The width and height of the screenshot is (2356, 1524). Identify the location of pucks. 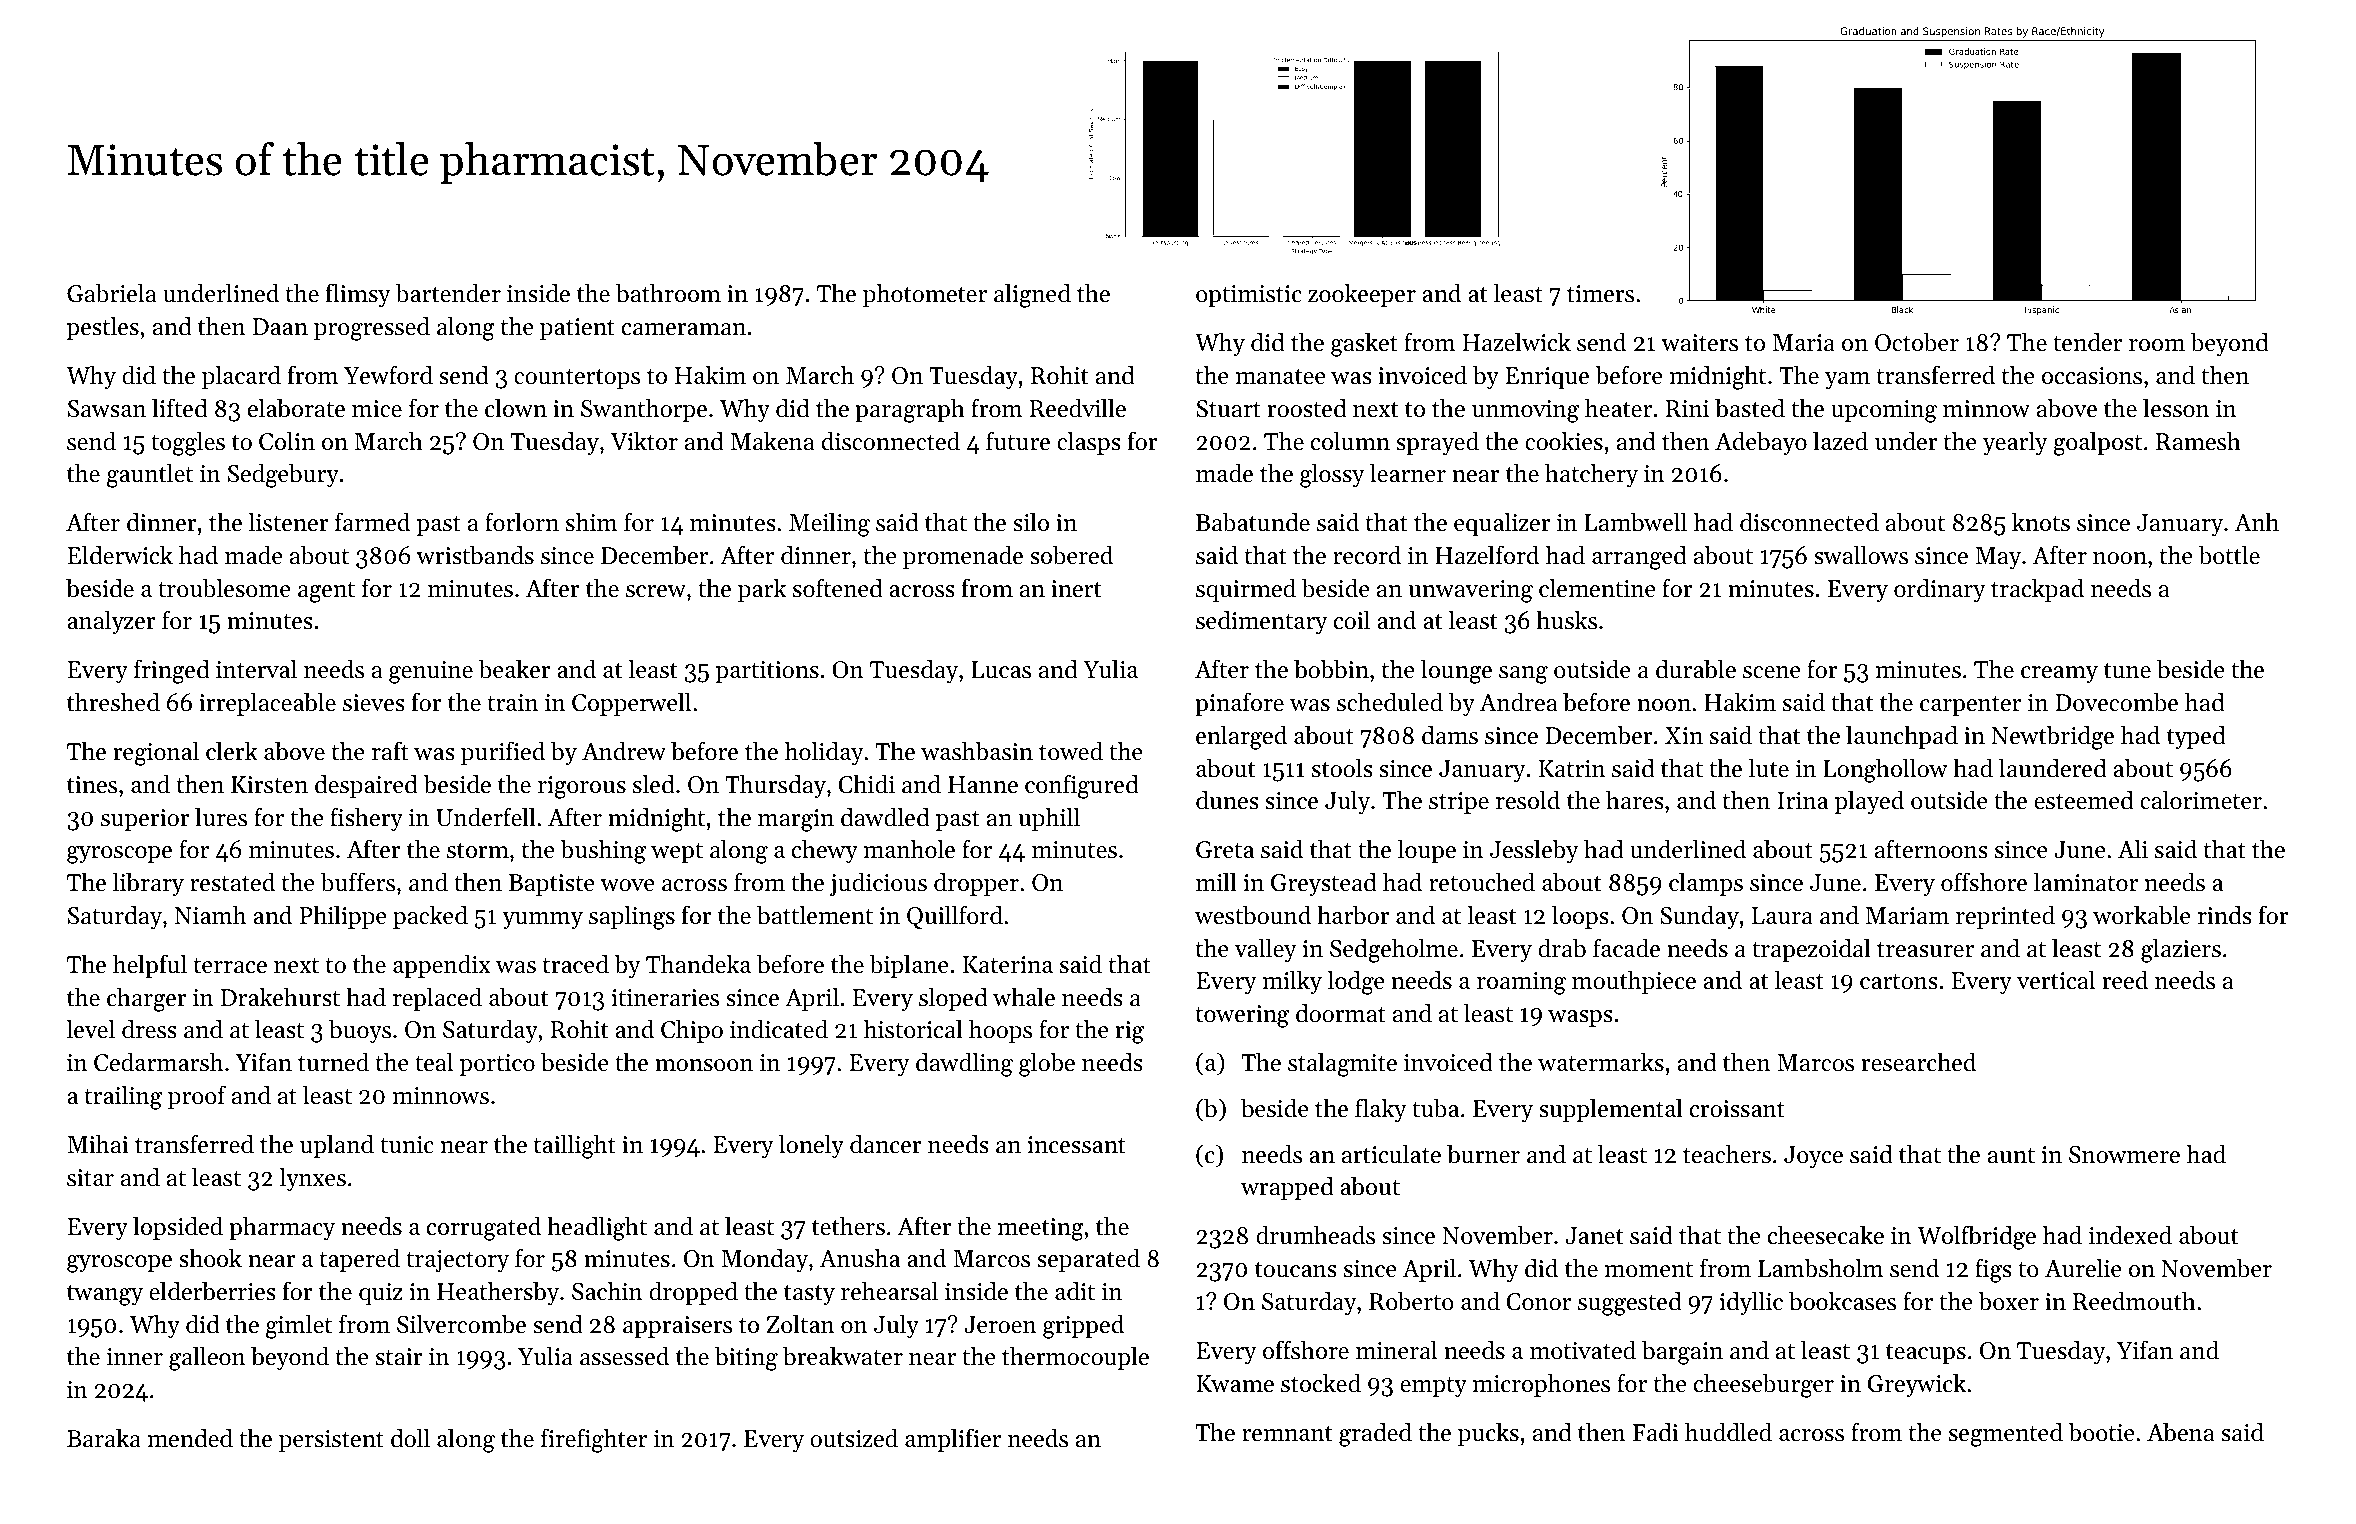
(1488, 1434).
